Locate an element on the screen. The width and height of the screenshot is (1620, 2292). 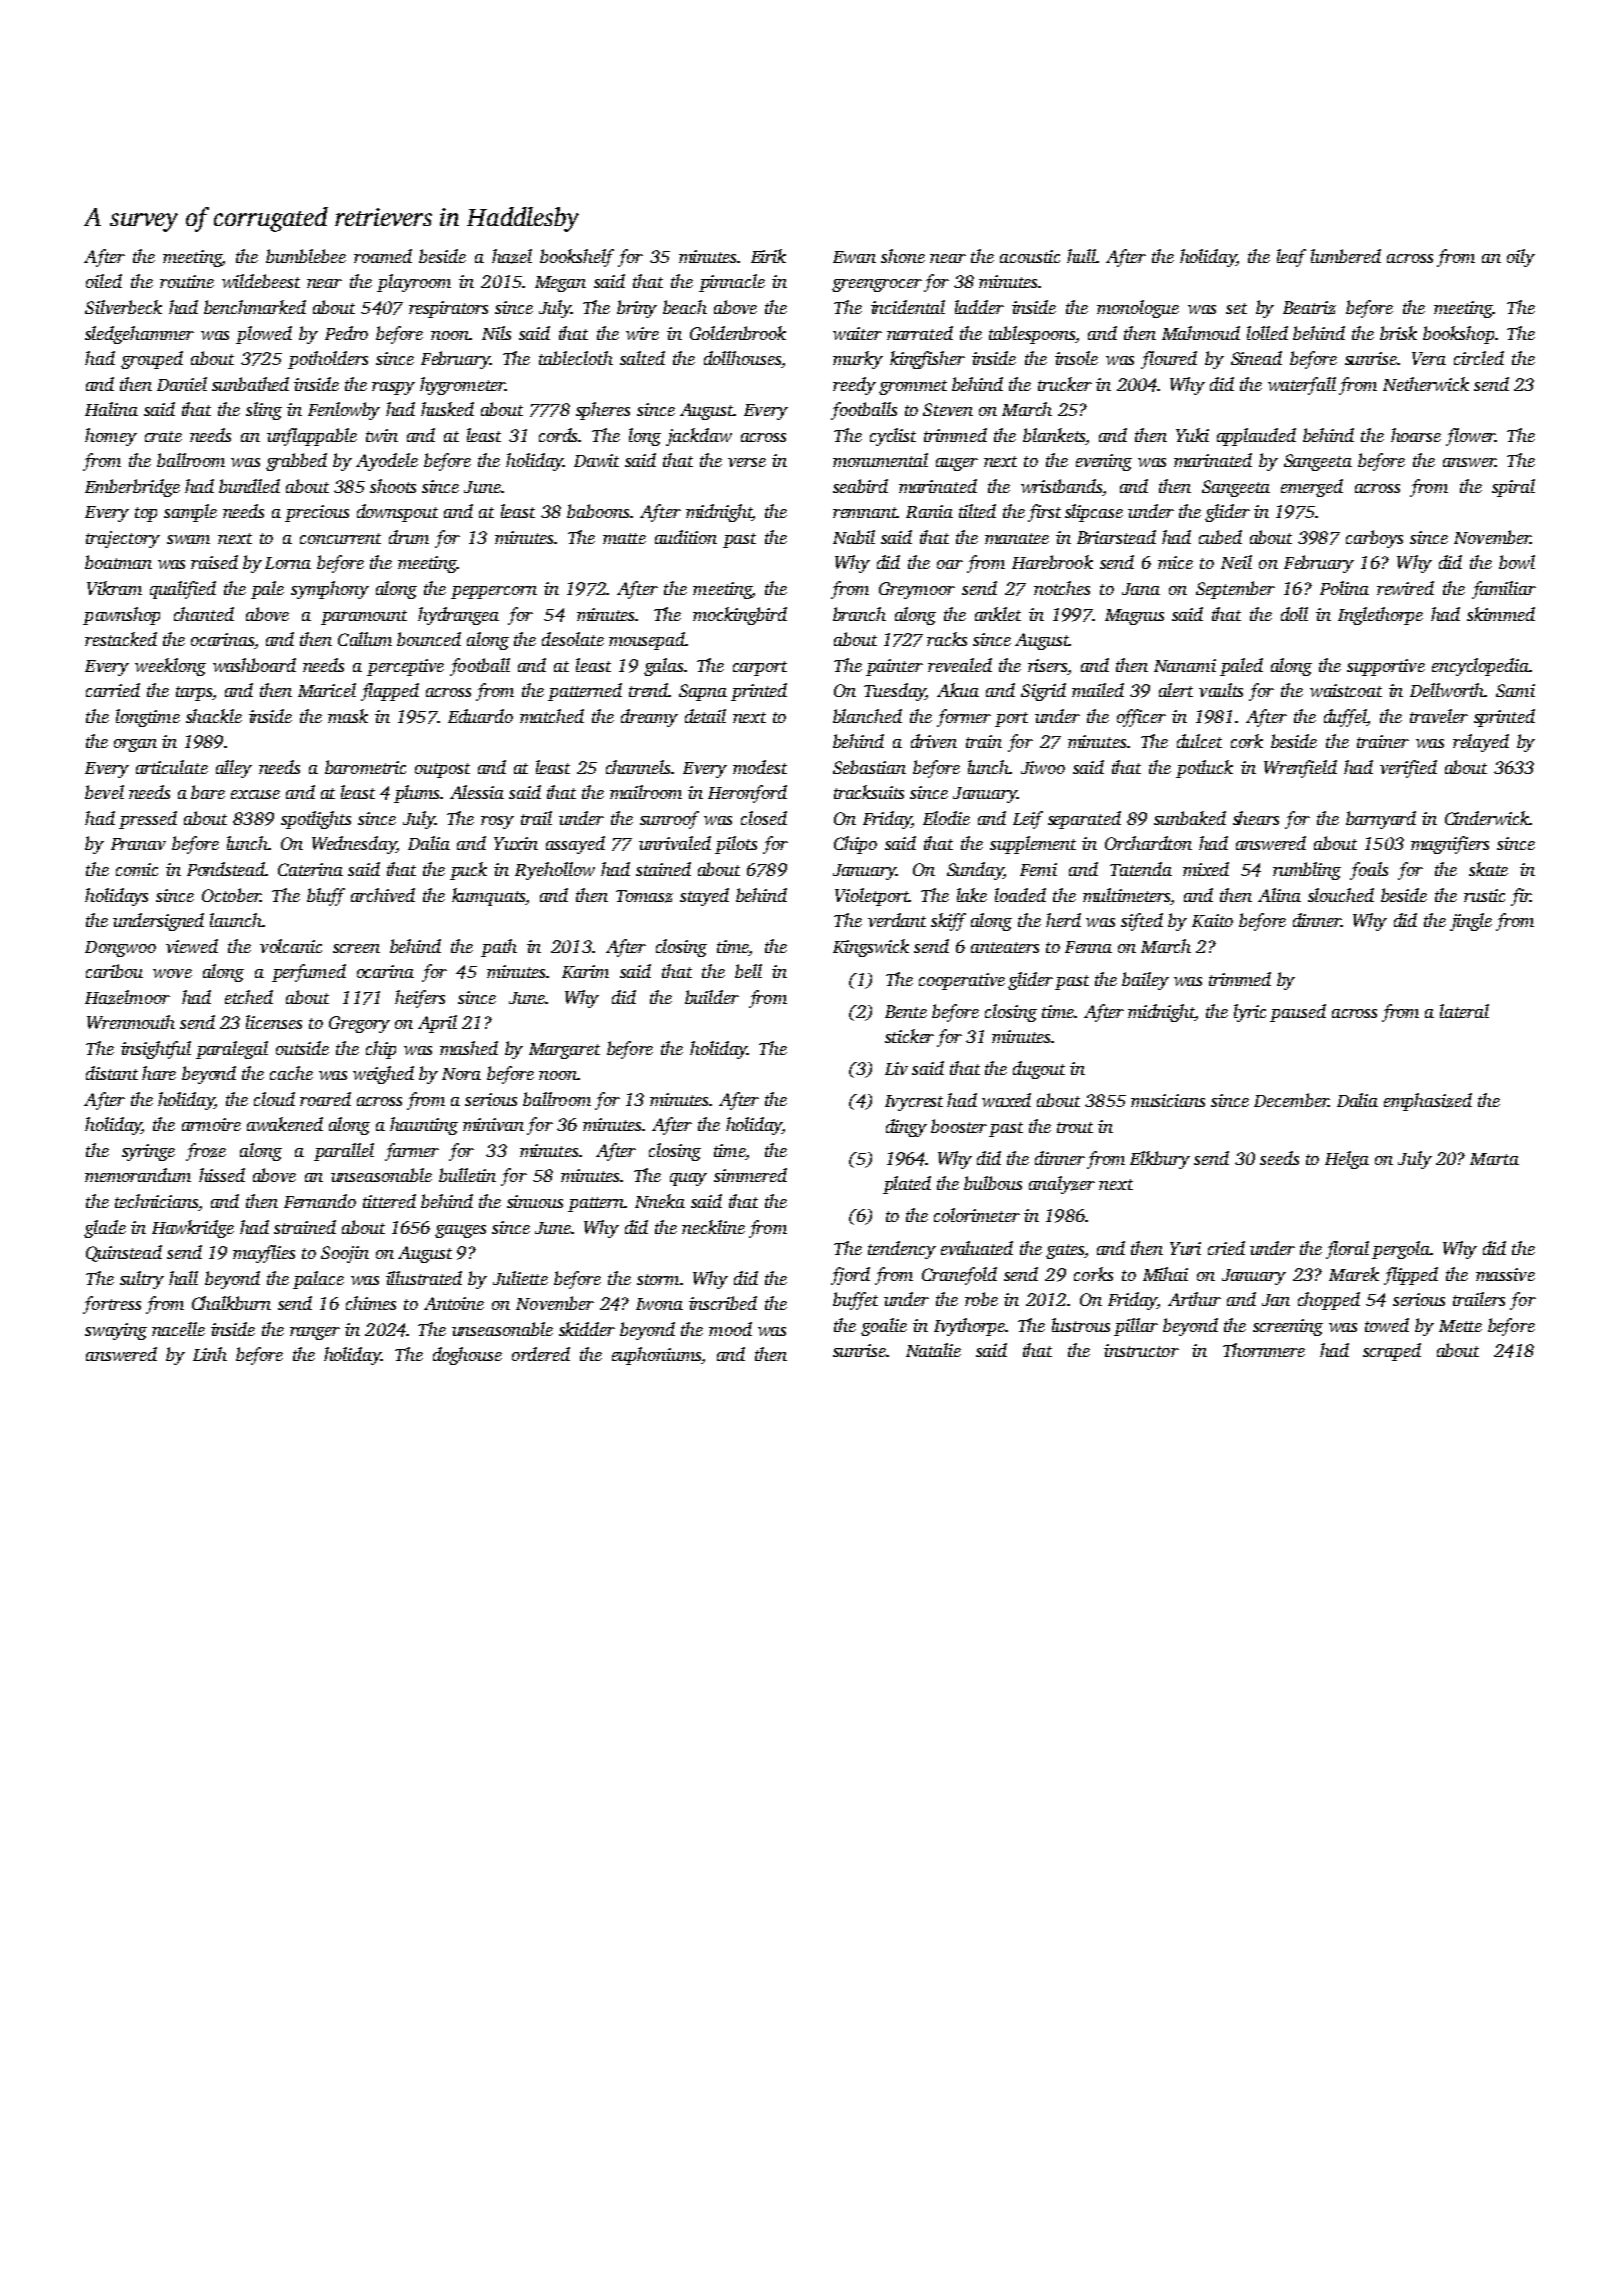
anteaters is located at coordinates (1005, 947).
